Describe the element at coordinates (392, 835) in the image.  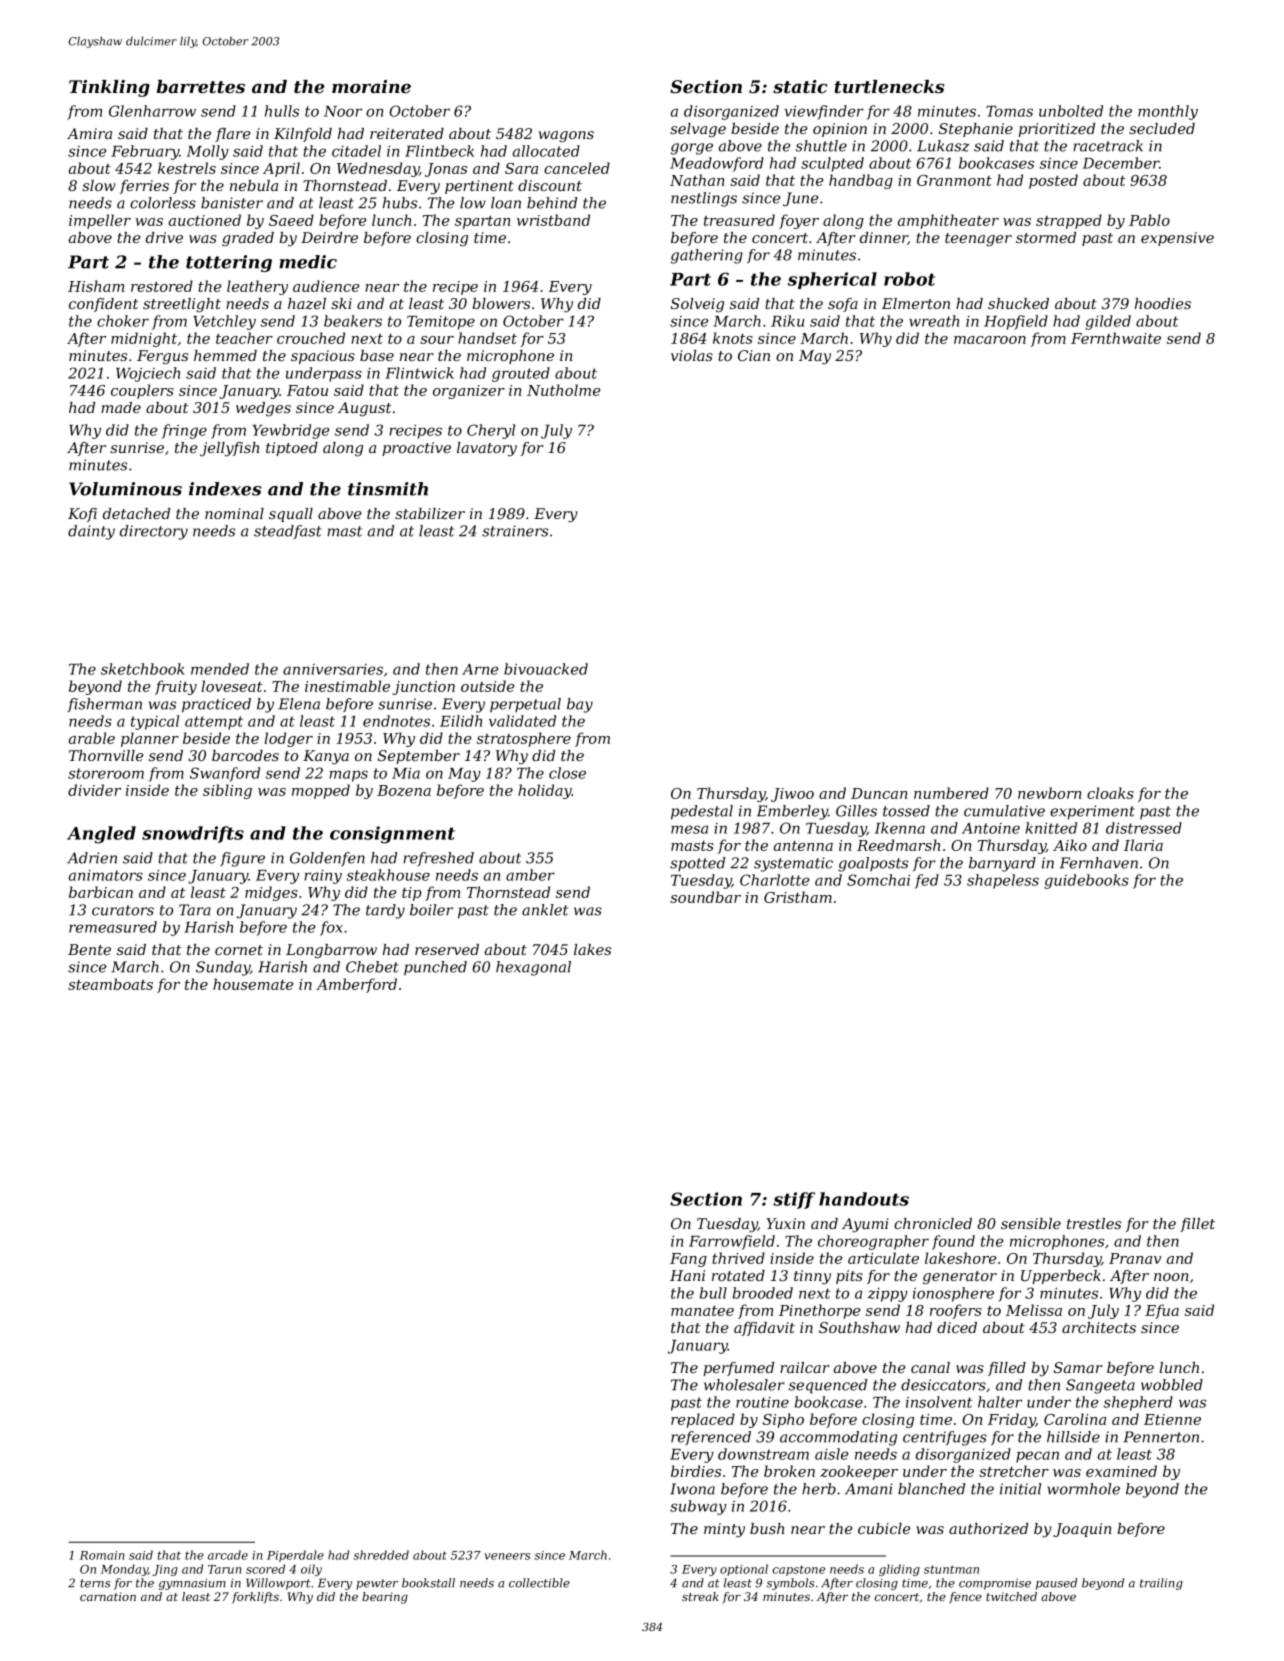
I see `consignment` at that location.
